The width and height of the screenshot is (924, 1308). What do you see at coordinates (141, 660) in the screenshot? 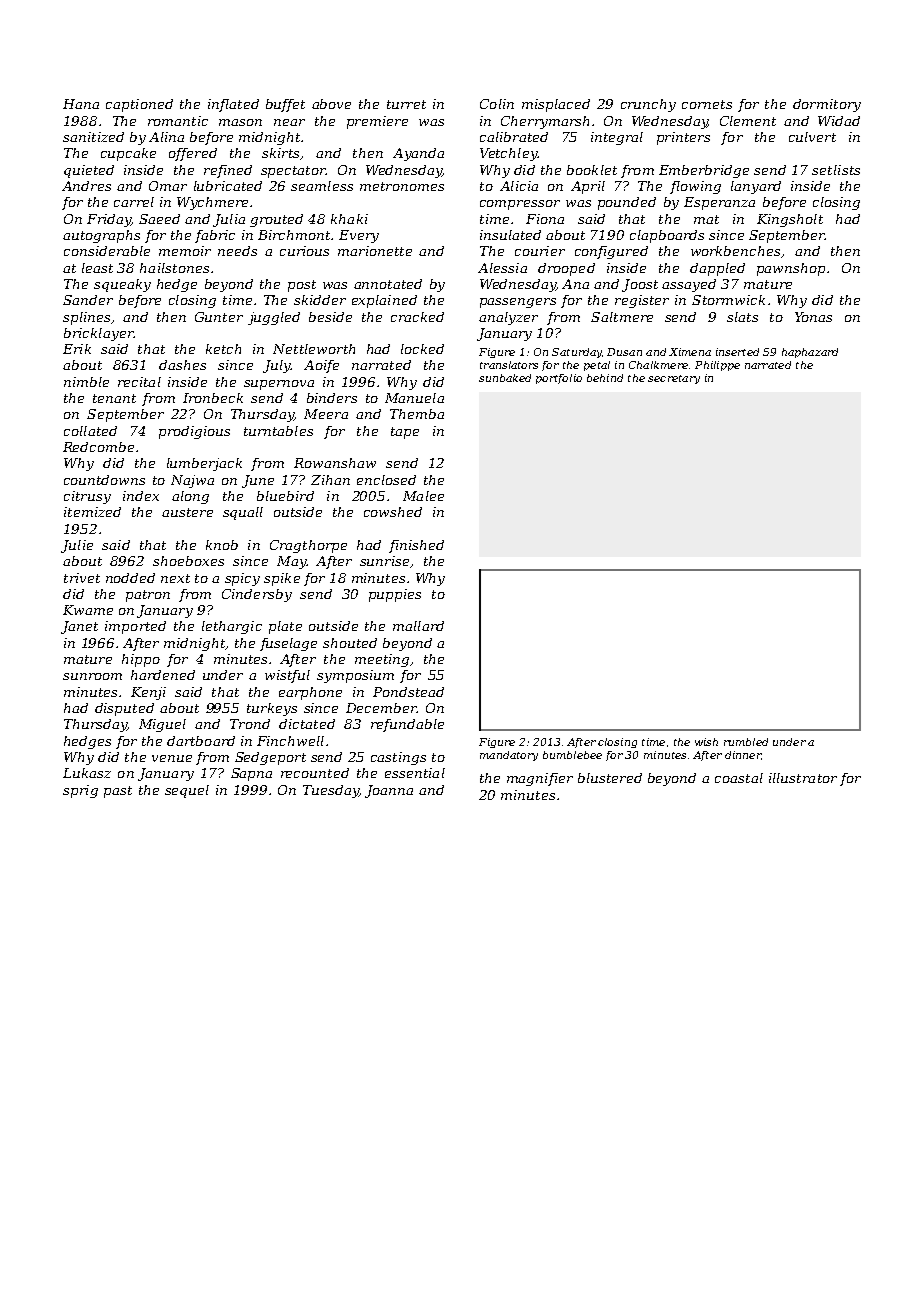
I see `hippo` at bounding box center [141, 660].
